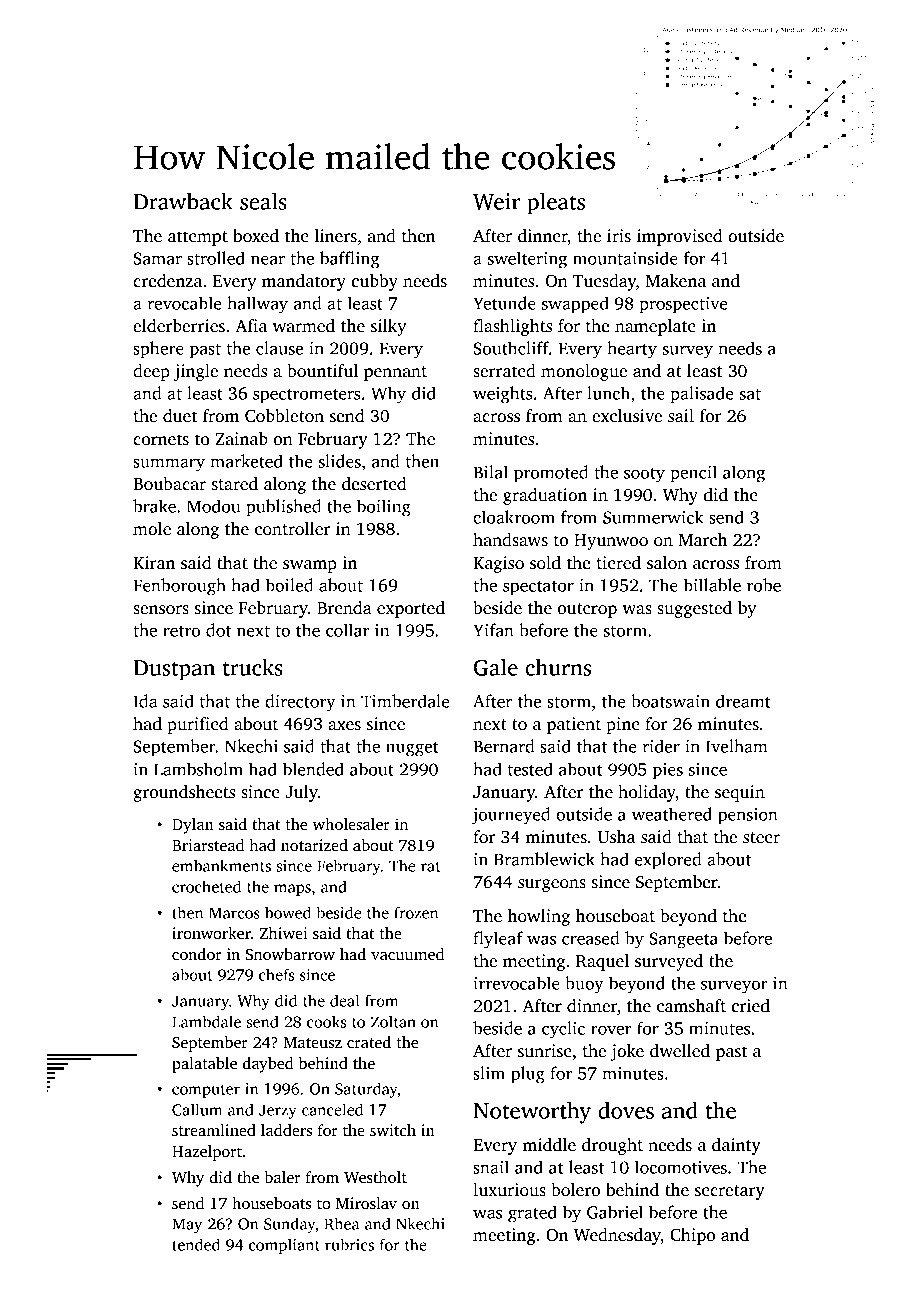 The image size is (924, 1314). I want to click on improvised, so click(680, 237).
